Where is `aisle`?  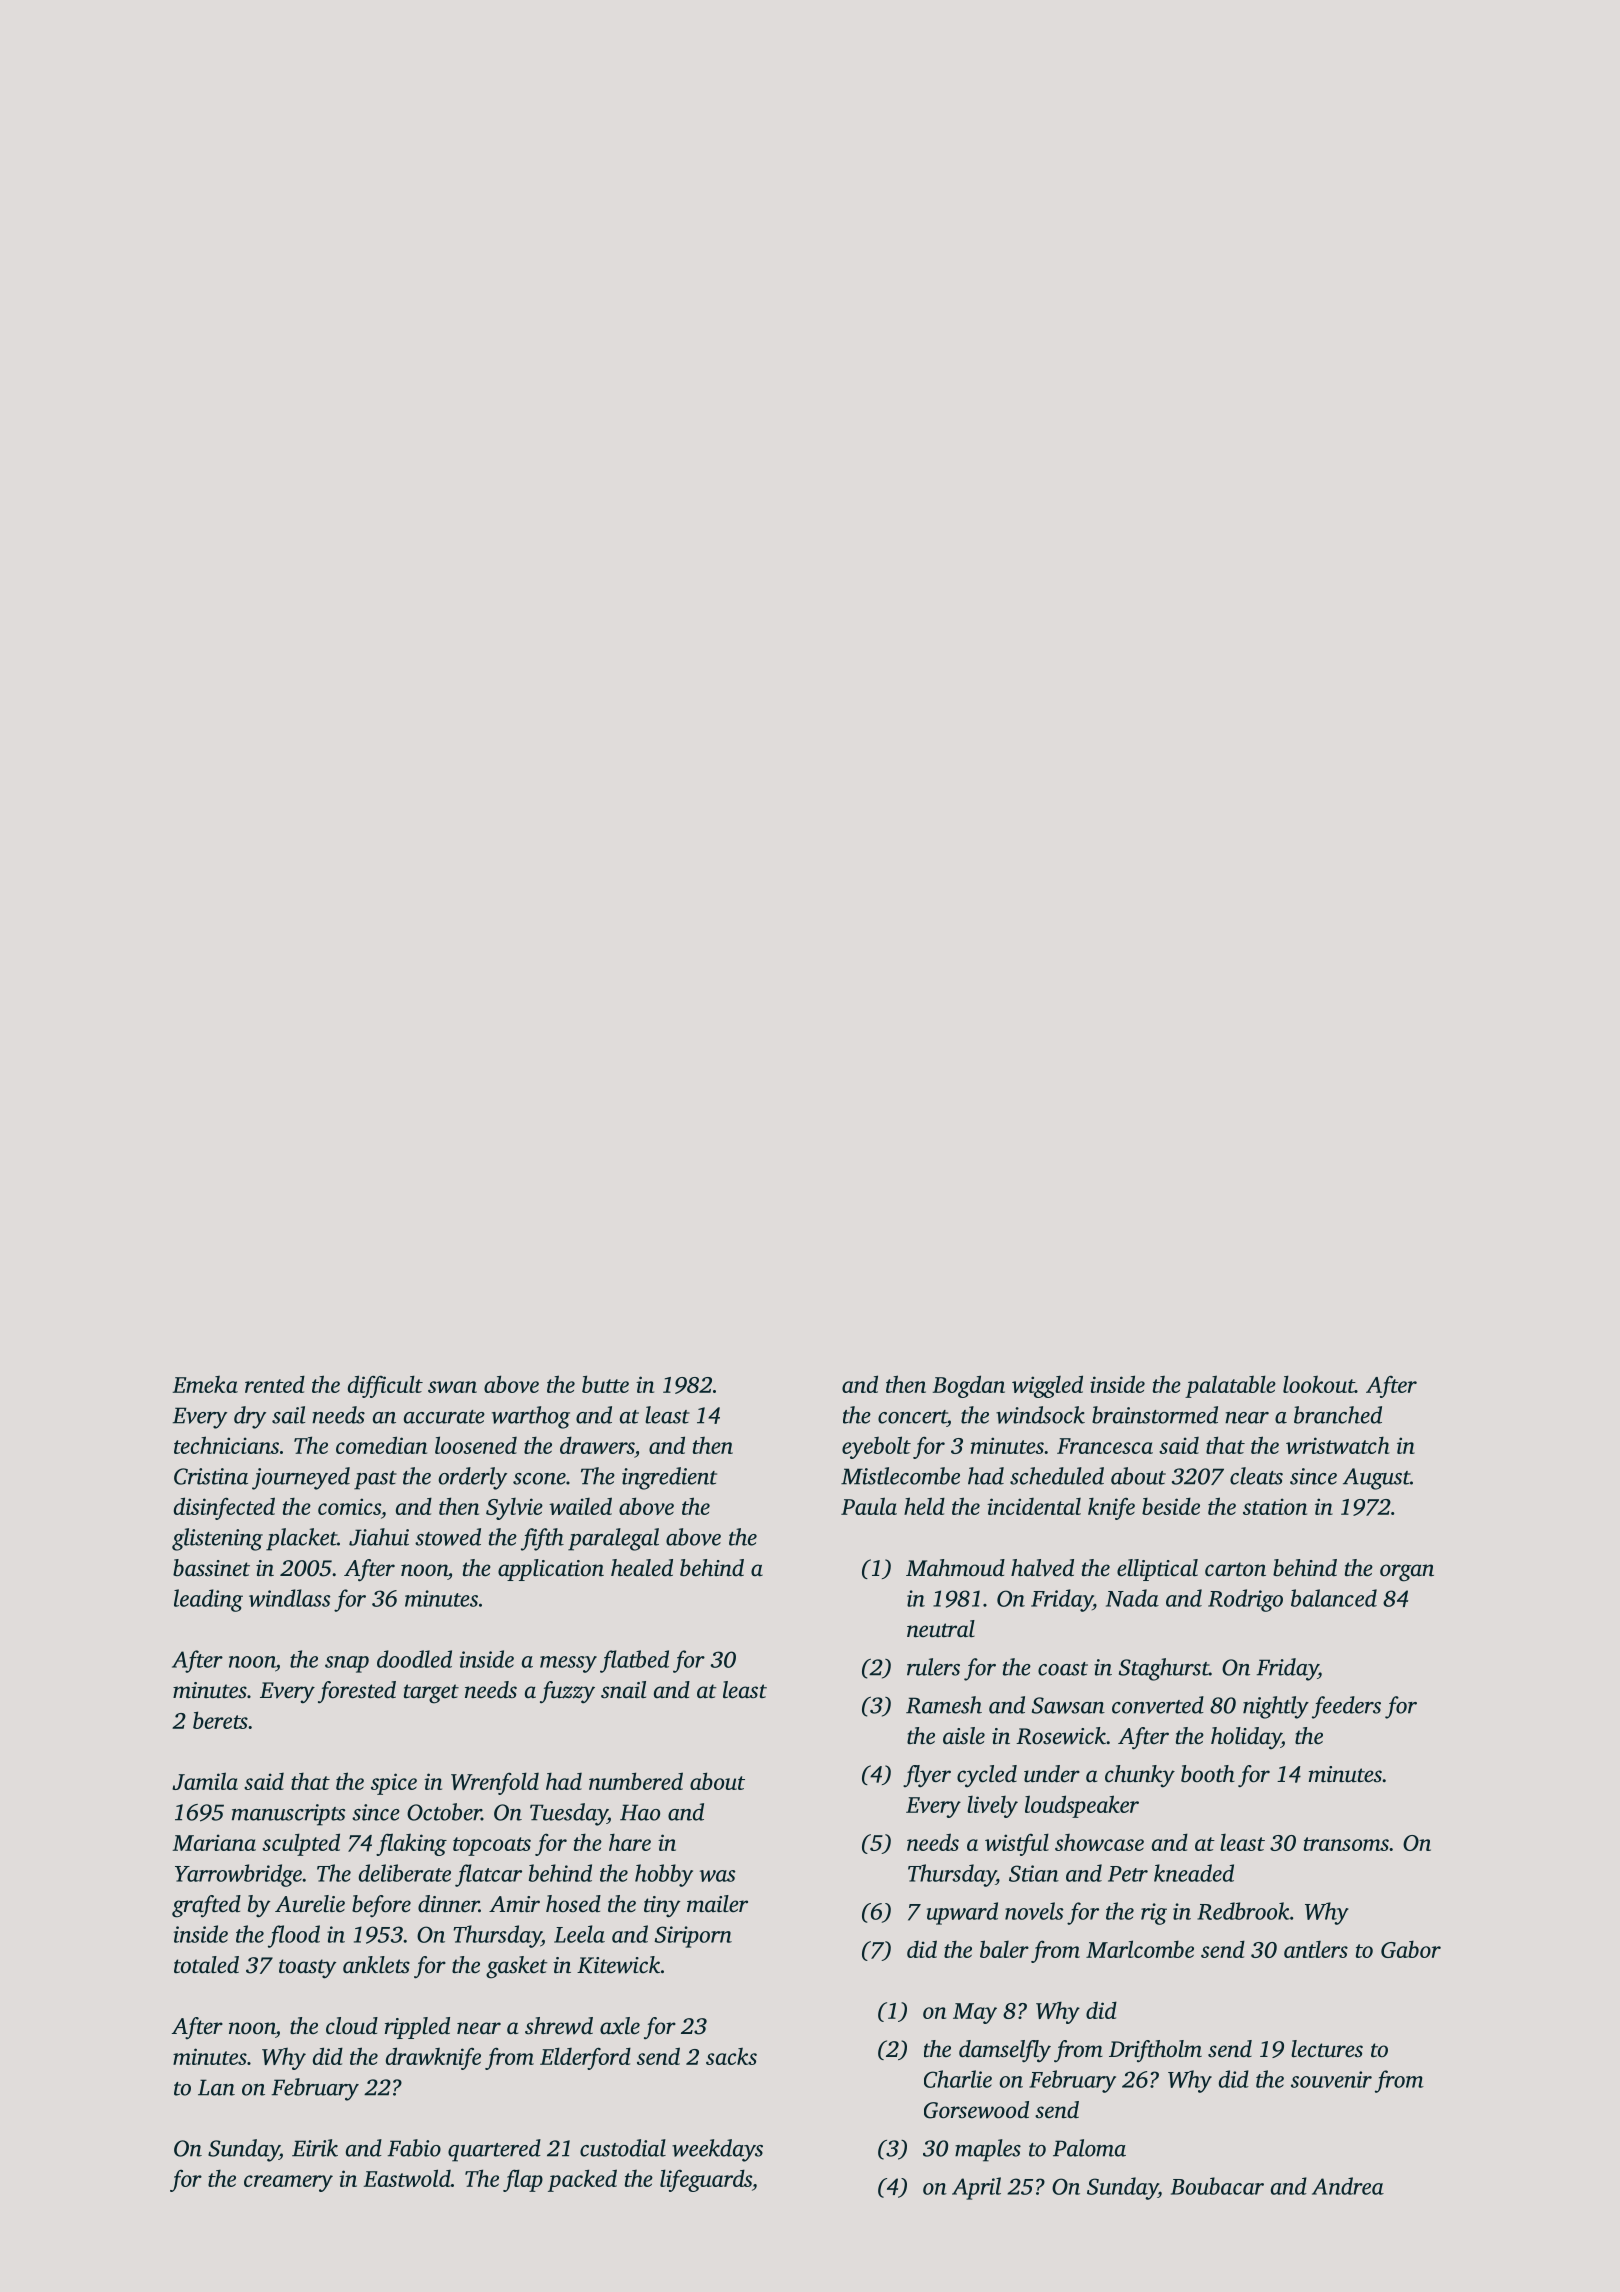
aisle is located at coordinates (964, 1736).
